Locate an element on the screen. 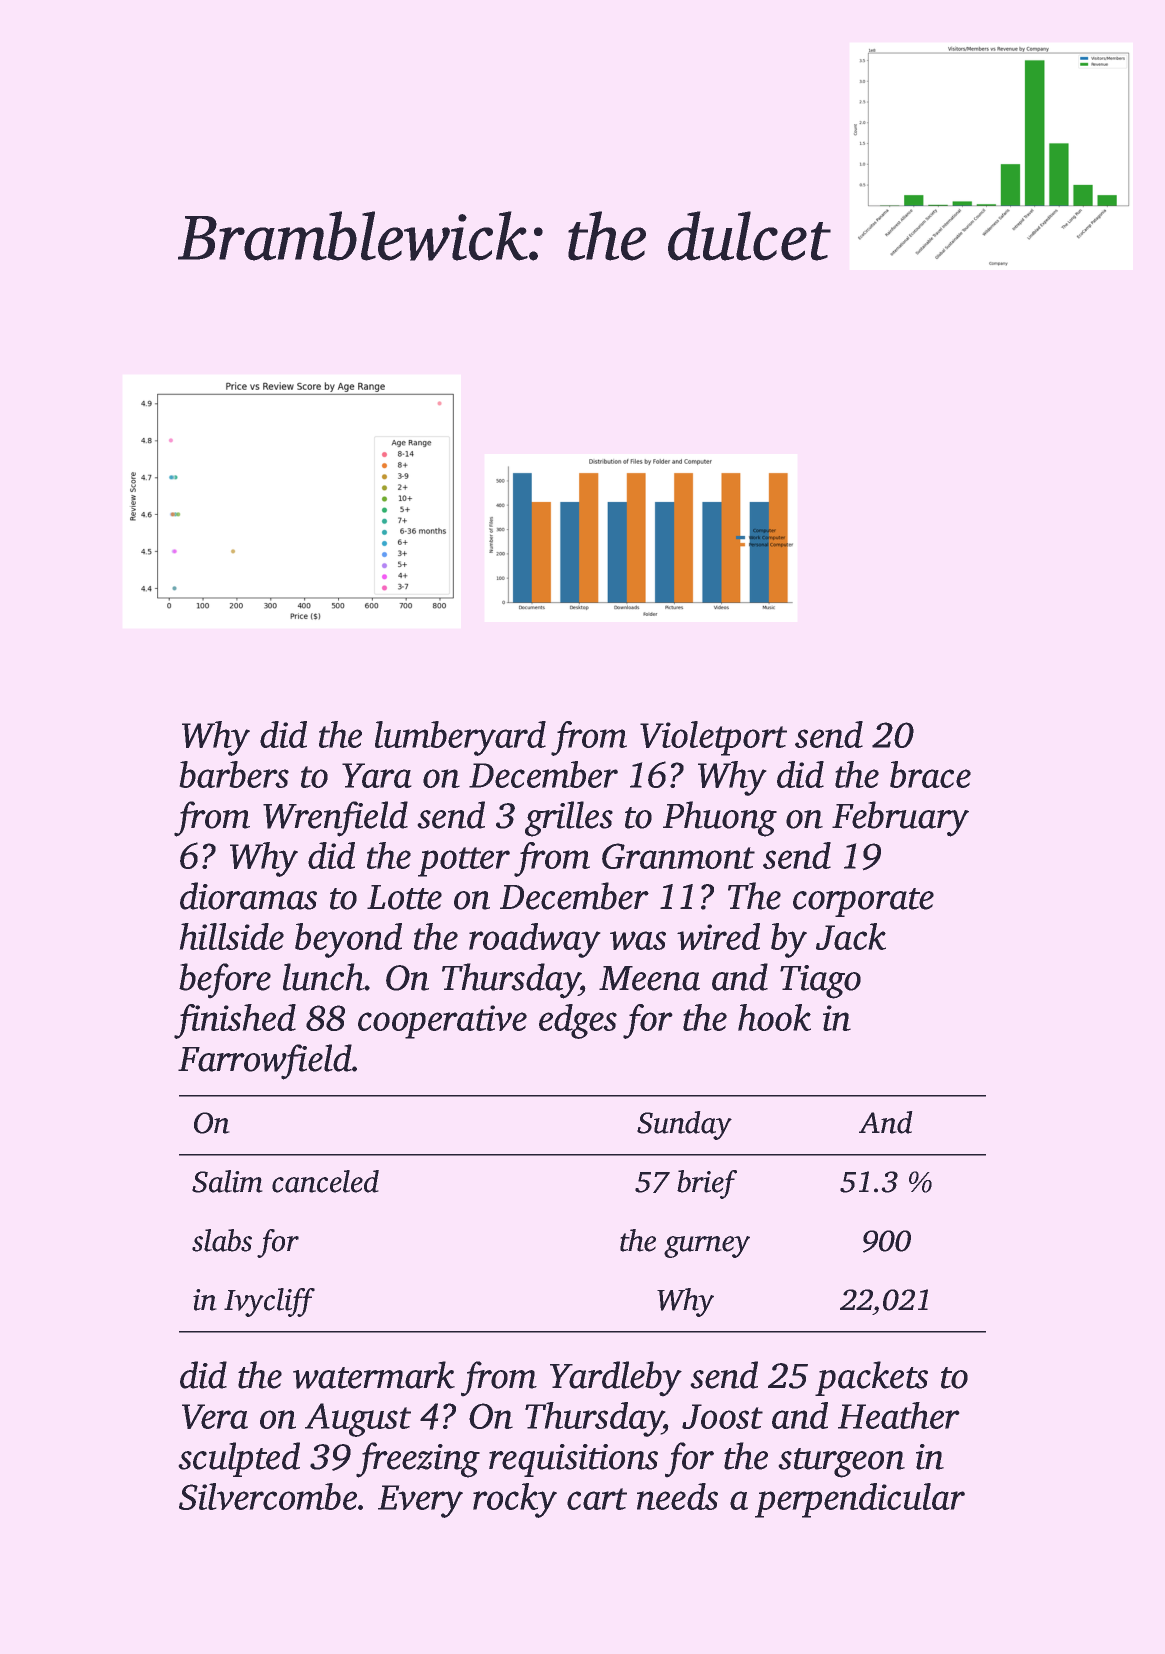  lumberyard is located at coordinates (460, 738).
